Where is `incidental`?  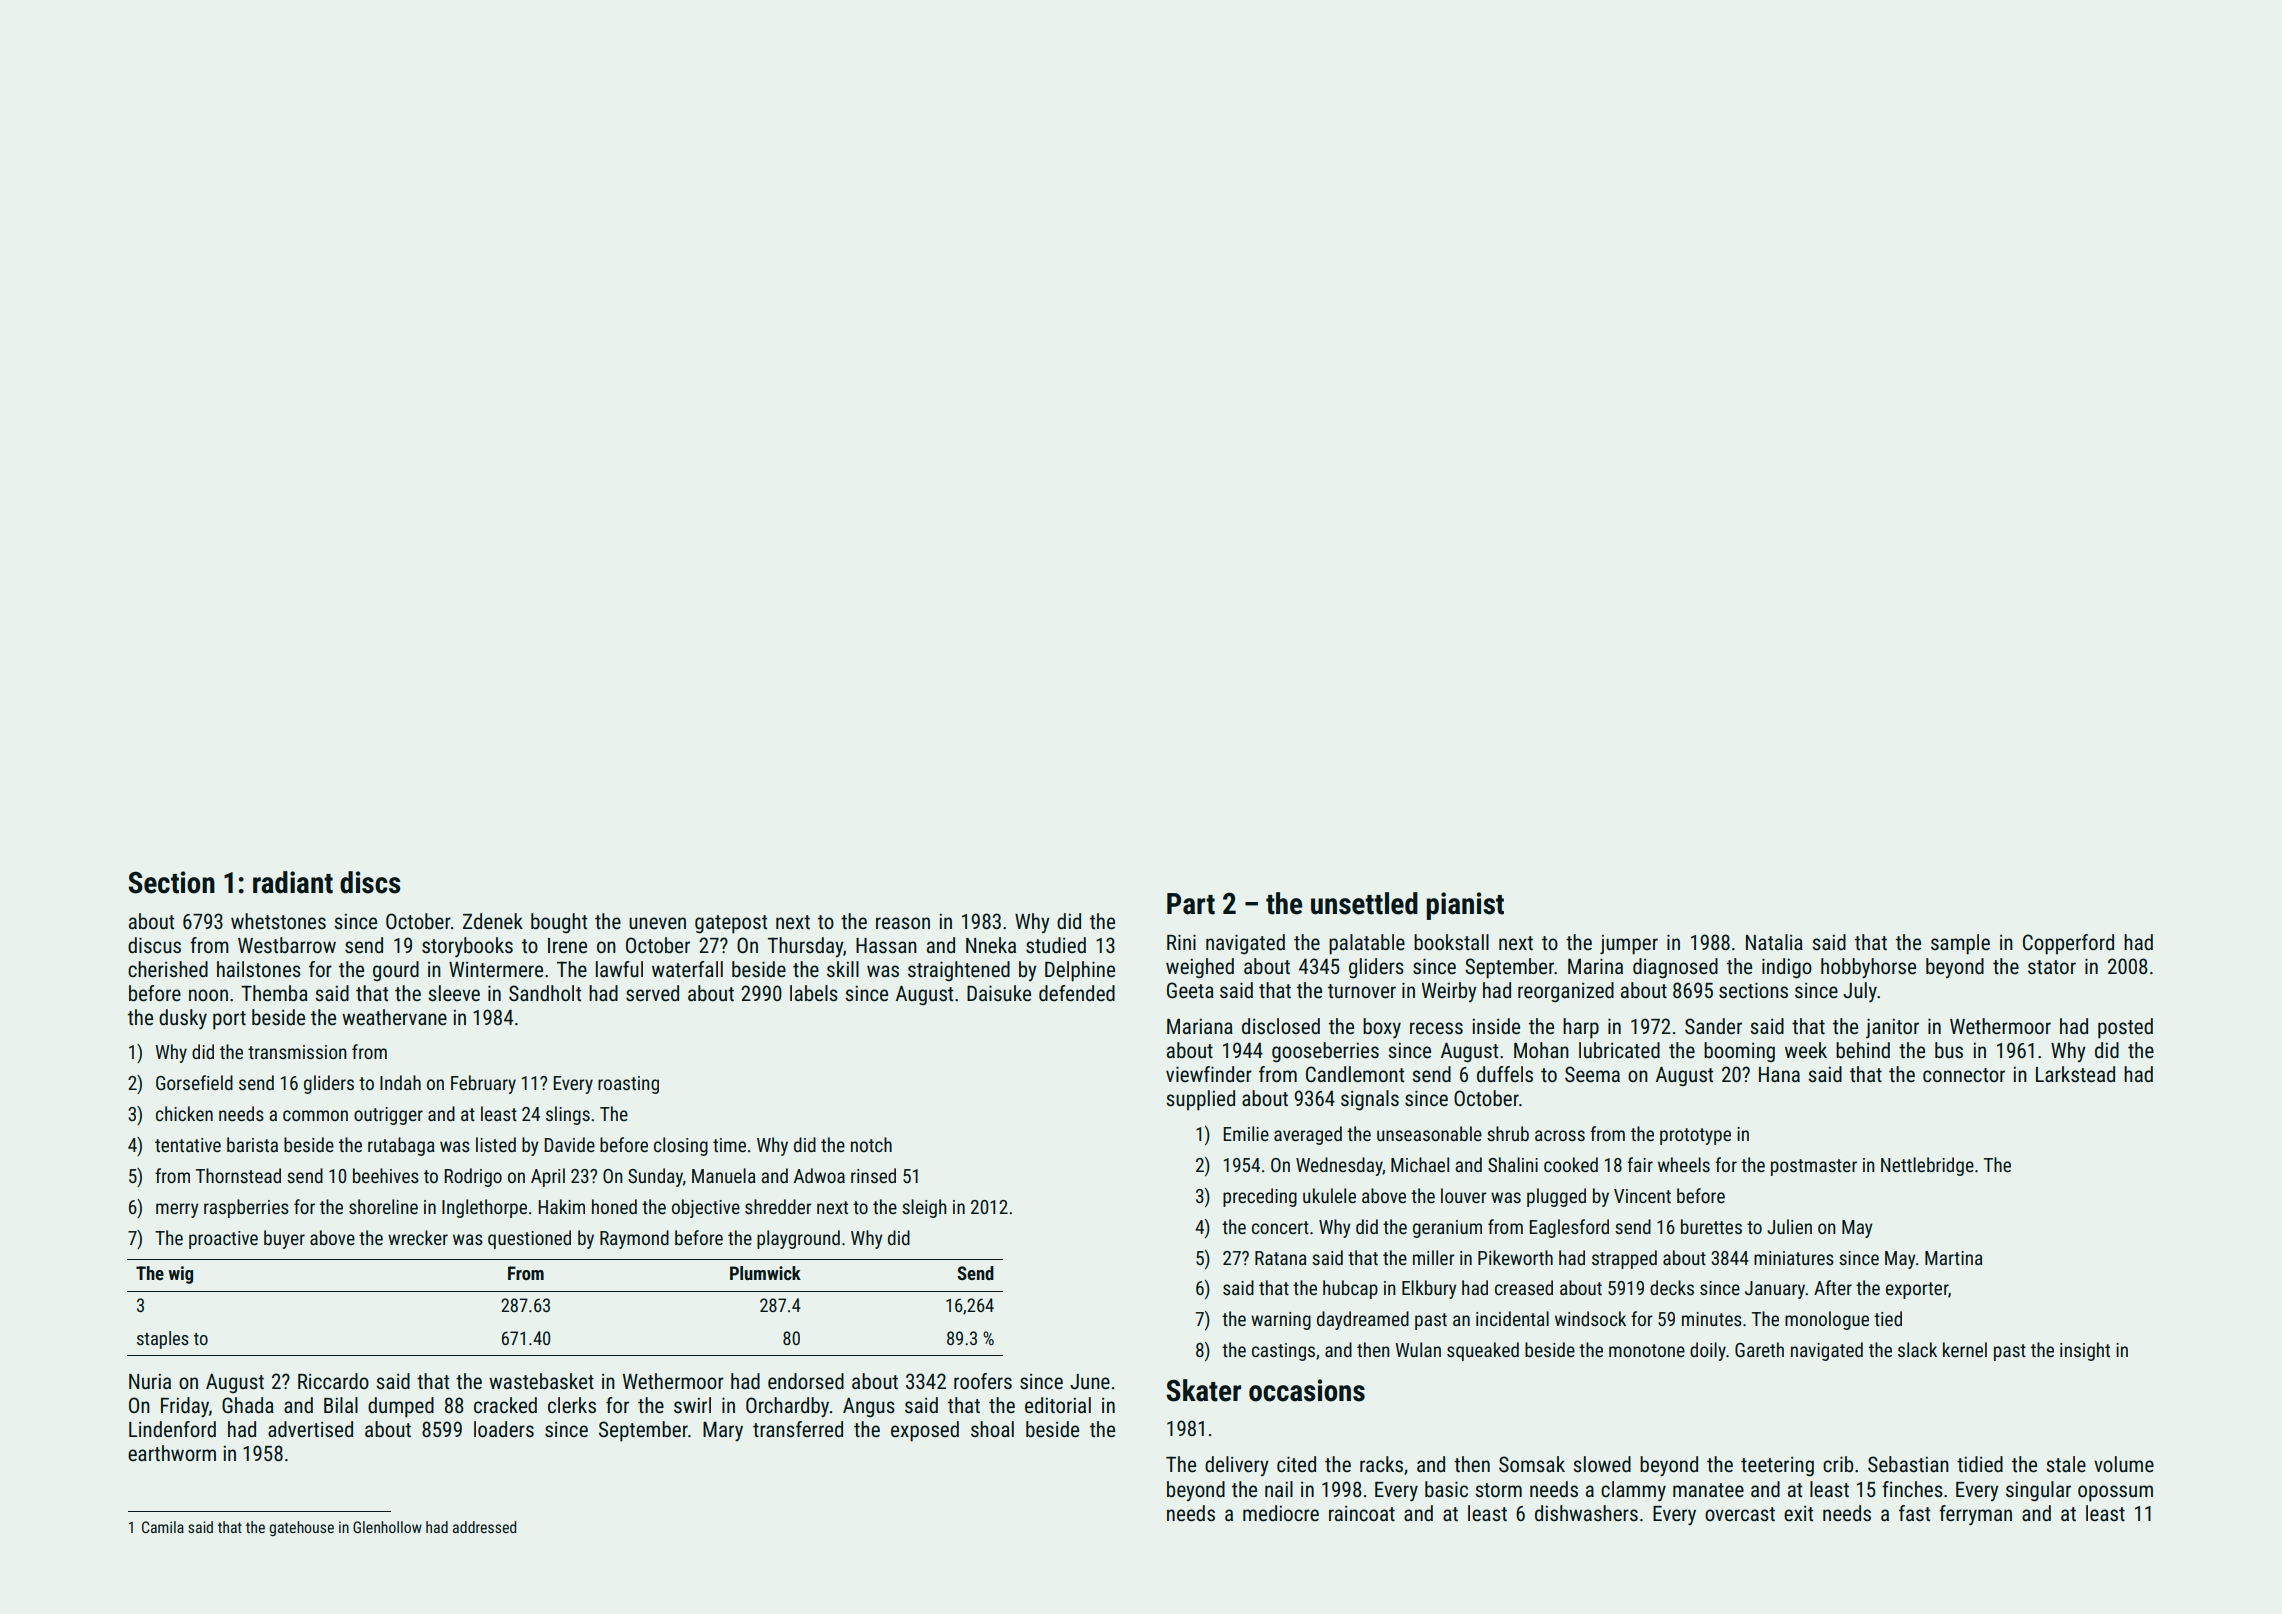 incidental is located at coordinates (1512, 1318).
